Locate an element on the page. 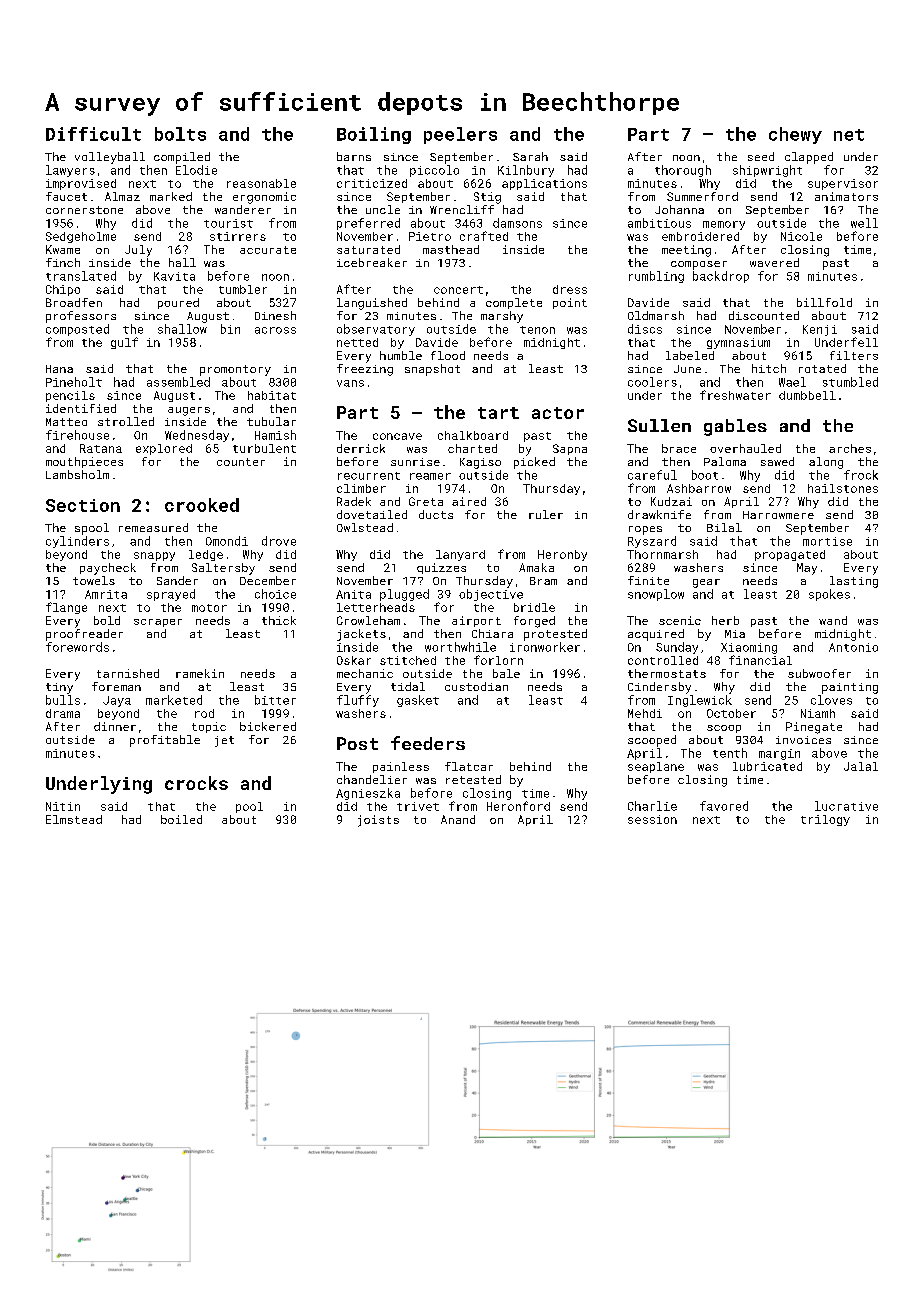  Boiling is located at coordinates (374, 135).
